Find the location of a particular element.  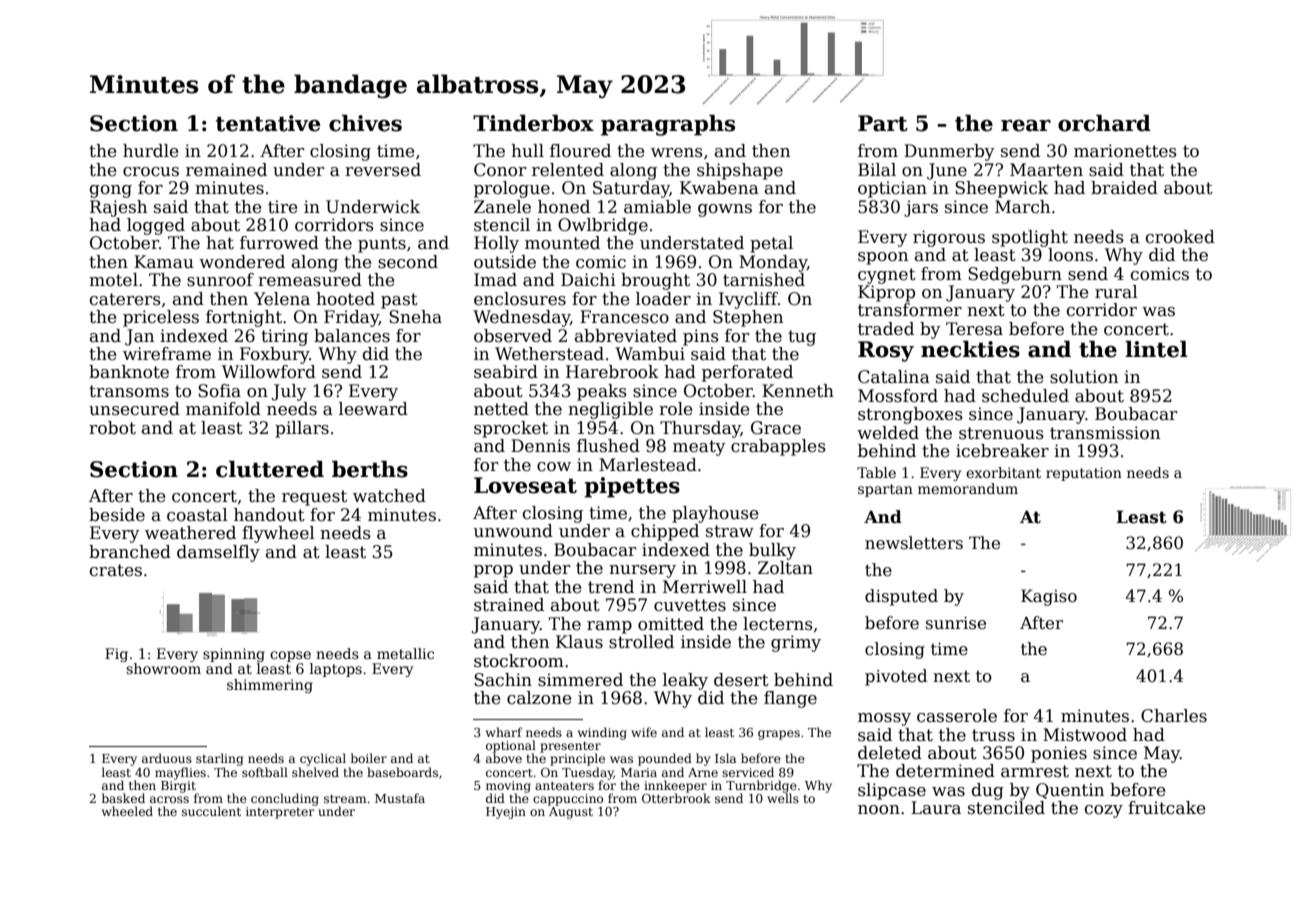

Hyejin is located at coordinates (506, 813).
